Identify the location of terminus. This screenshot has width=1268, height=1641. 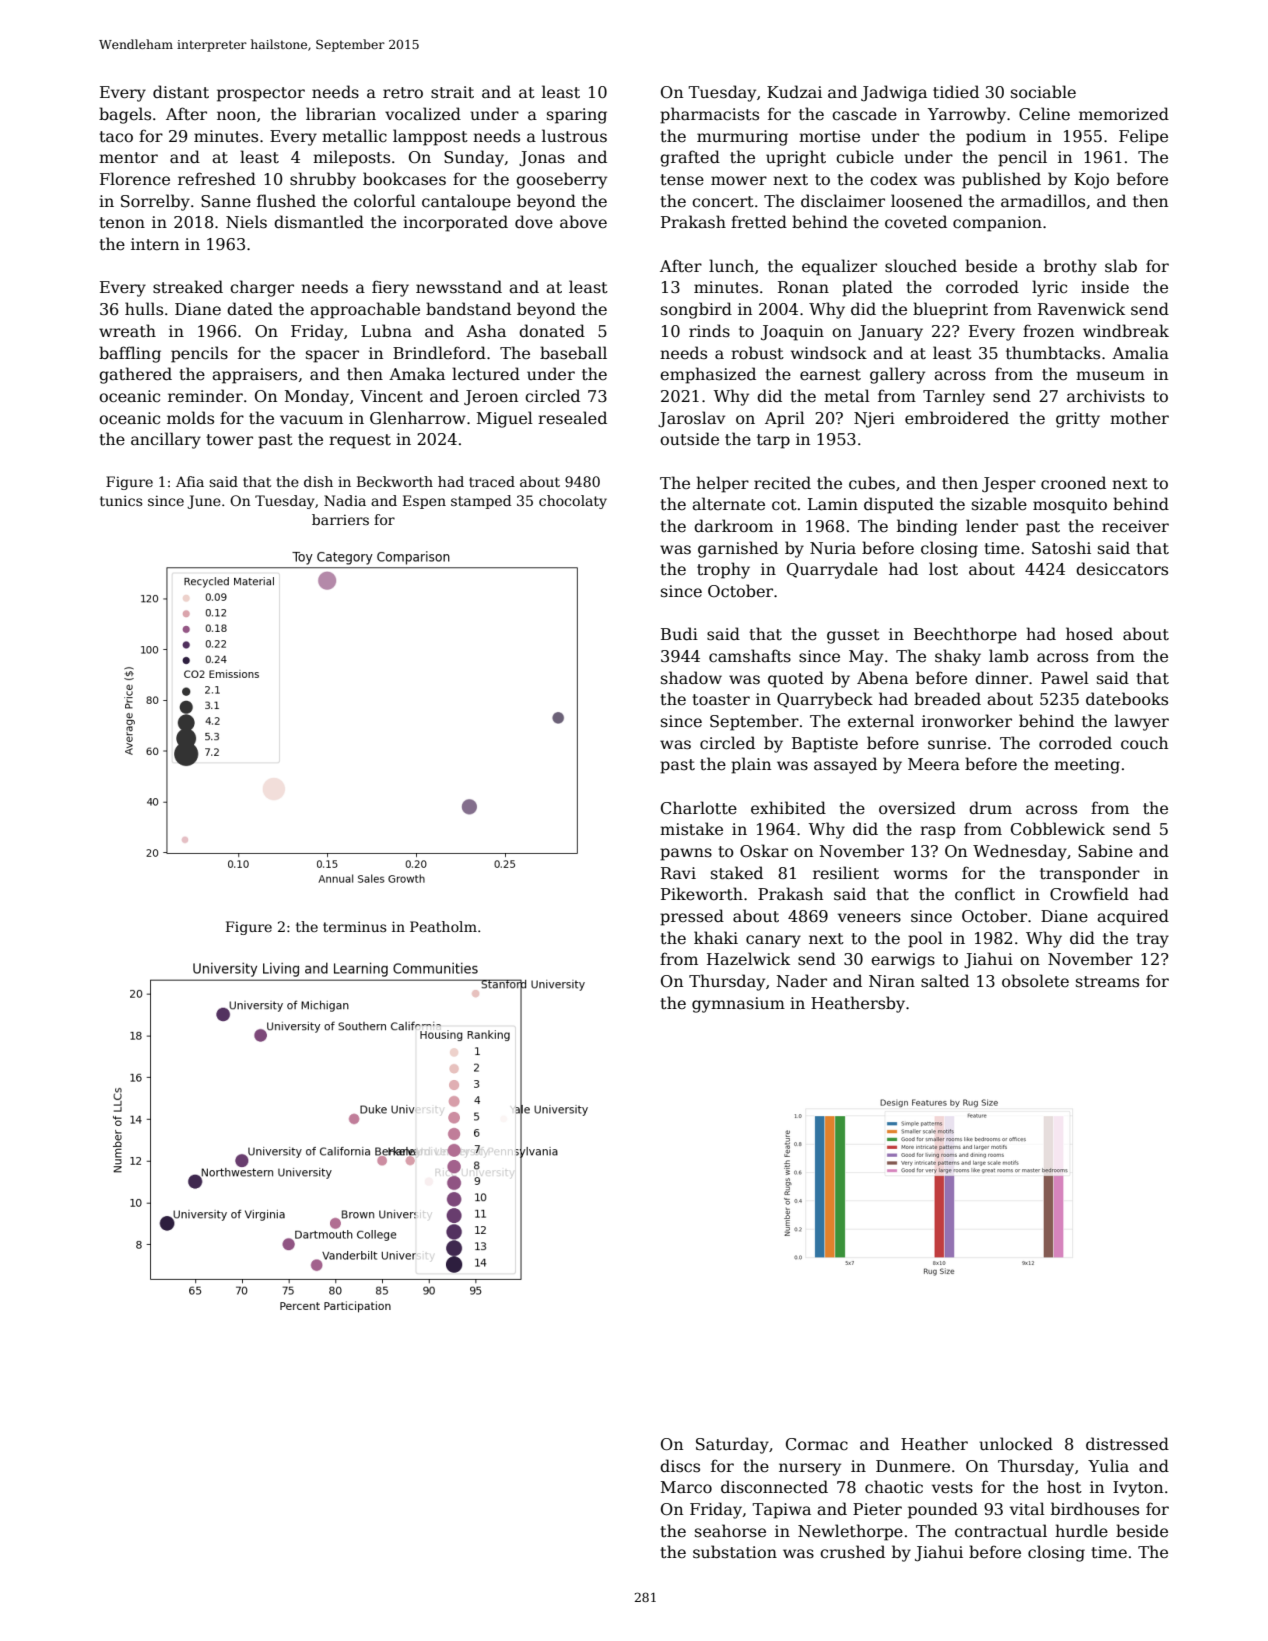
(354, 927).
